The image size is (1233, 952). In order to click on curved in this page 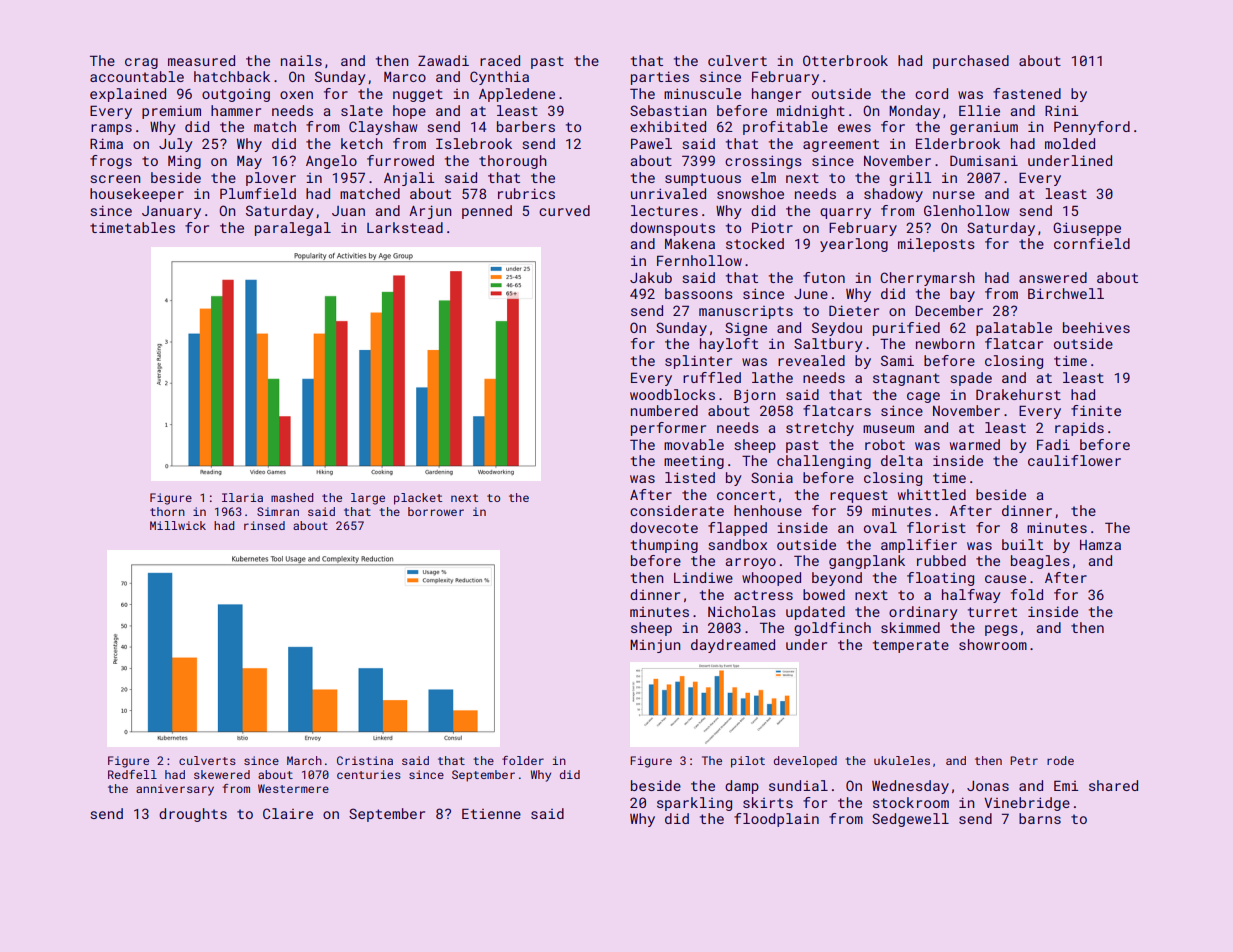, I will do `click(564, 210)`.
